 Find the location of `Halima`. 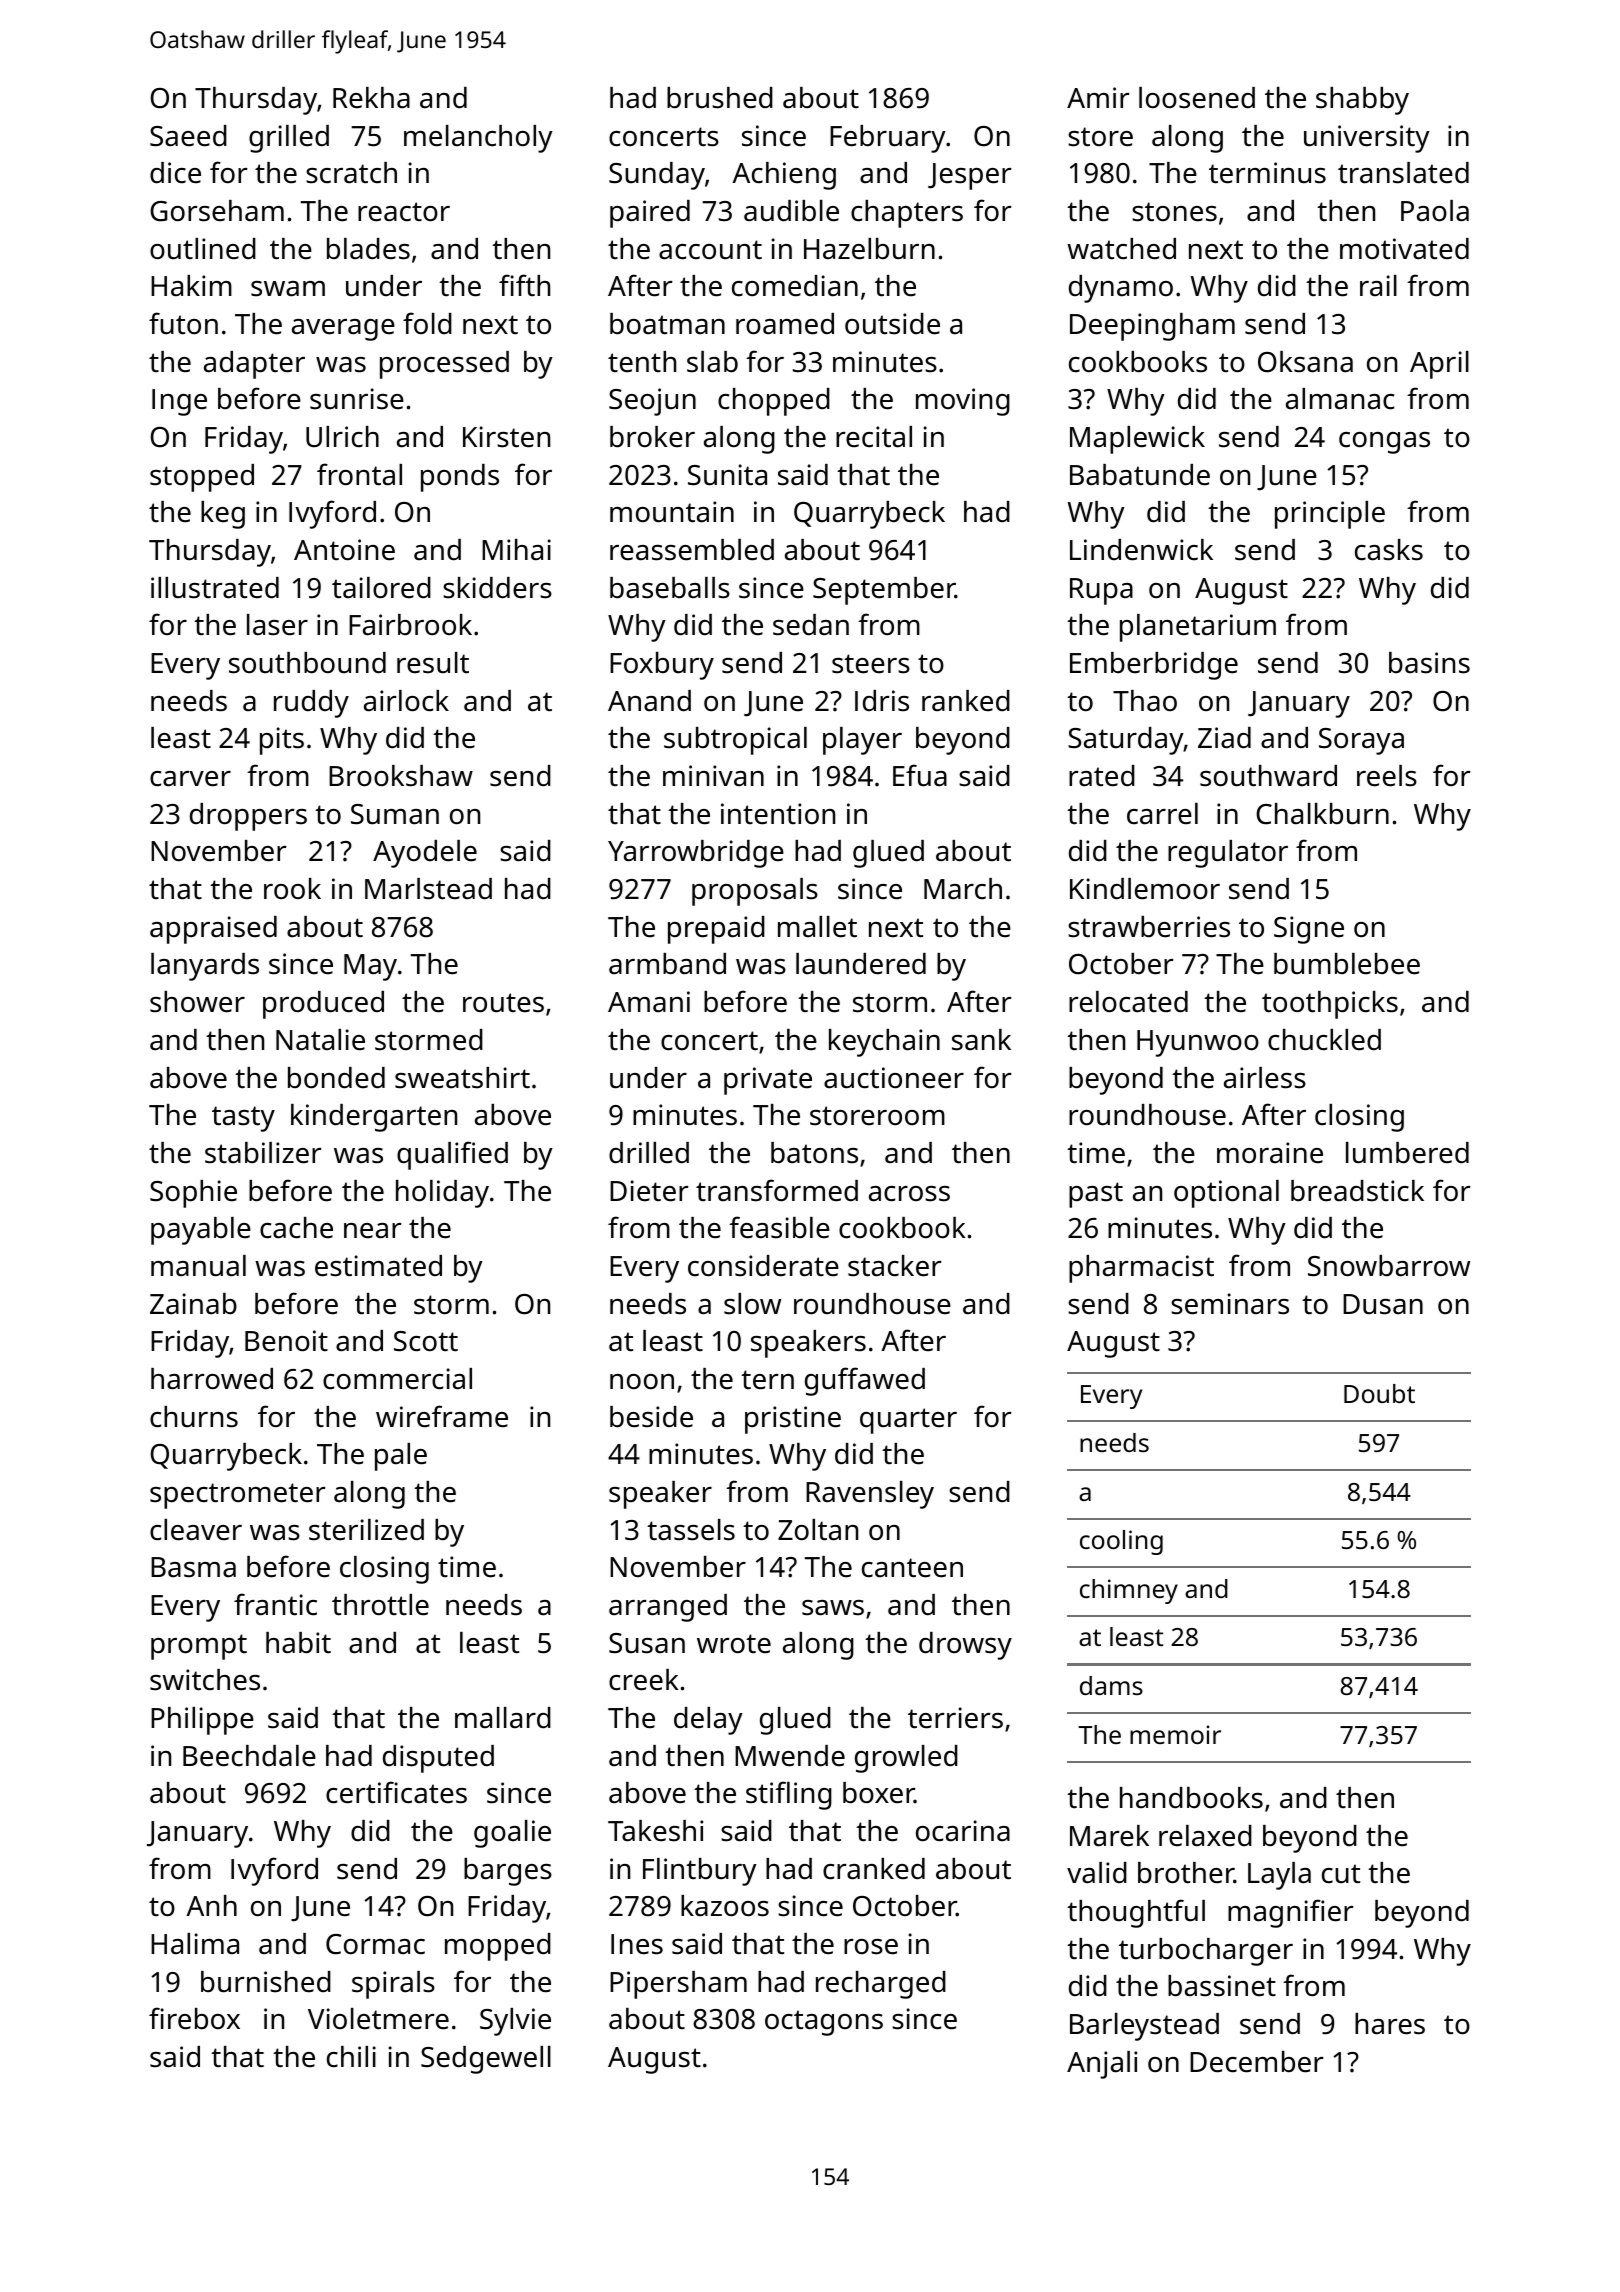

Halima is located at coordinates (195, 1944).
